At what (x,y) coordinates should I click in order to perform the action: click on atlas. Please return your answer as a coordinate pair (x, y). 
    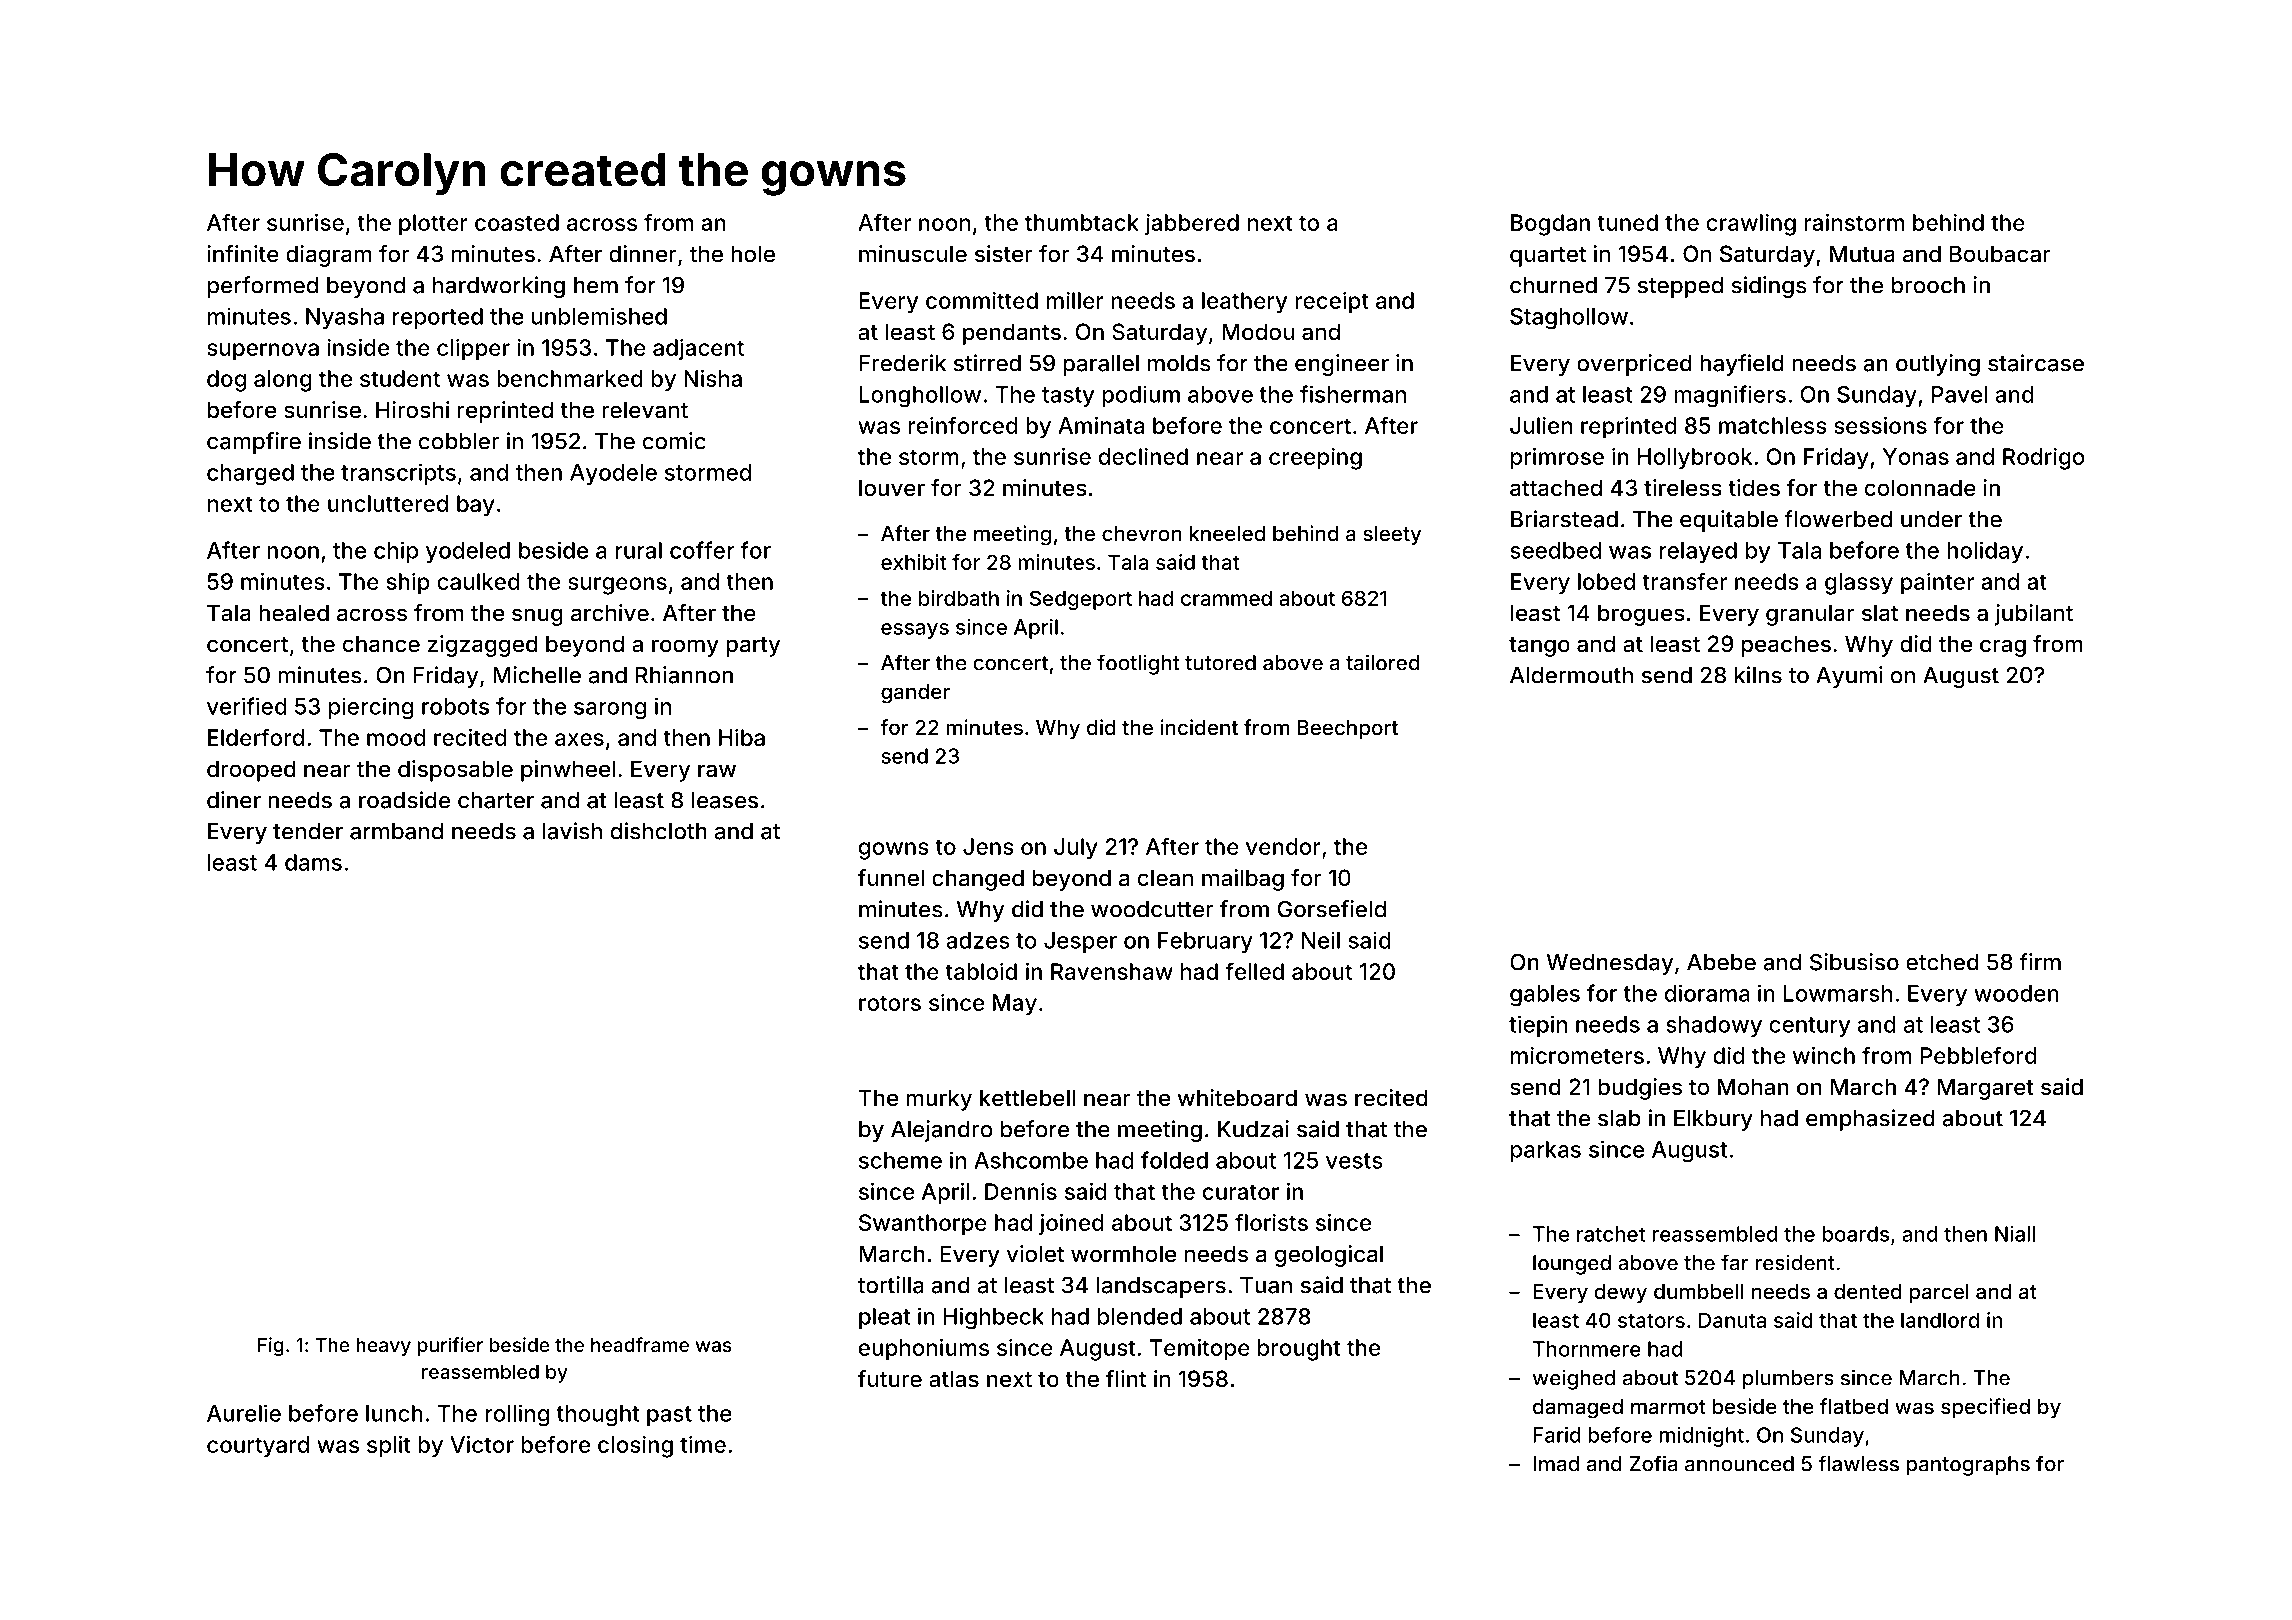
    Looking at the image, I should click on (954, 1379).
